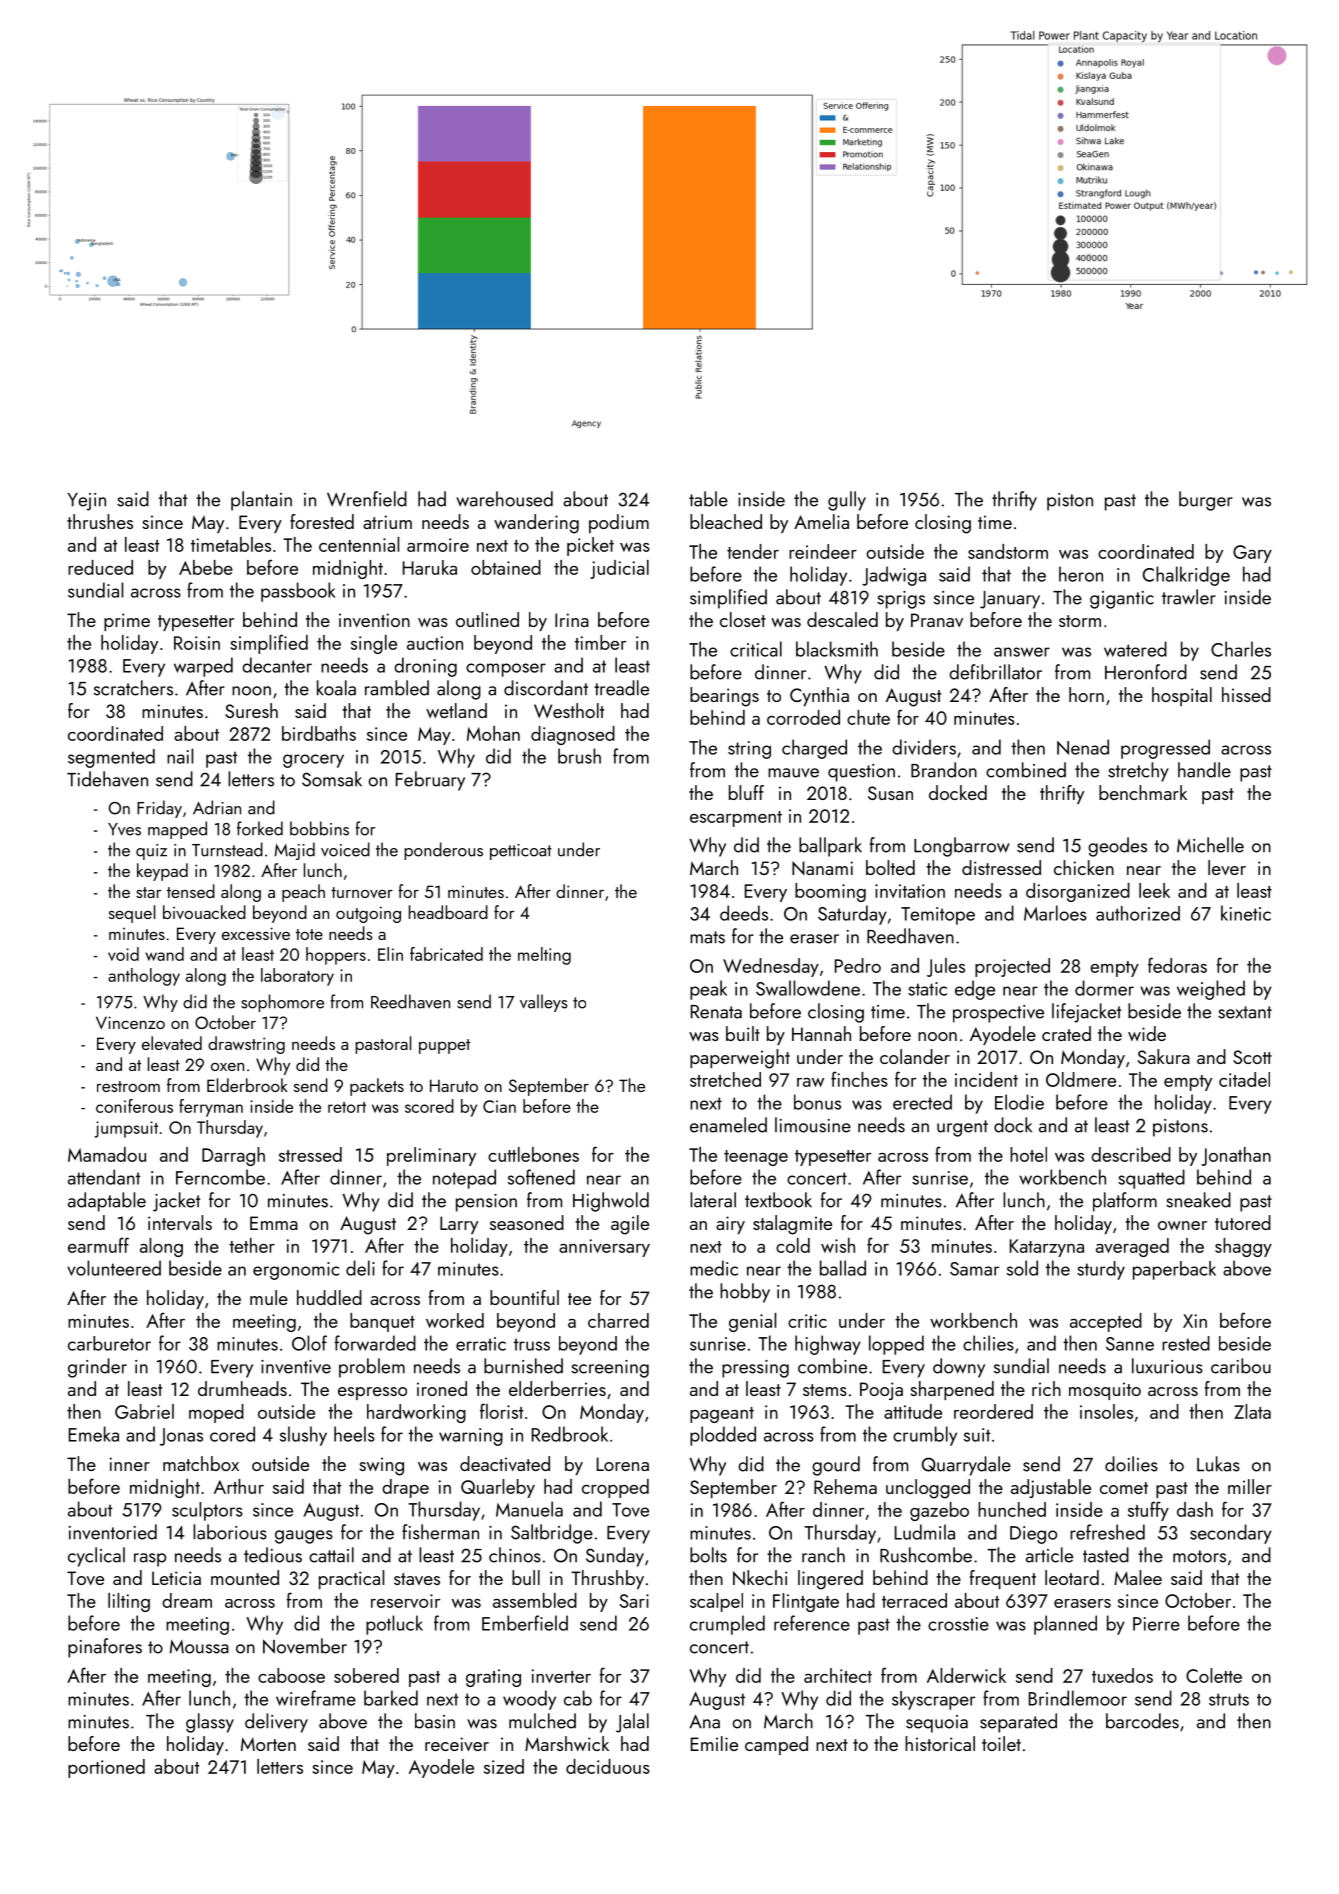 Image resolution: width=1339 pixels, height=1894 pixels. What do you see at coordinates (128, 1086) in the image?
I see `restroom` at bounding box center [128, 1086].
